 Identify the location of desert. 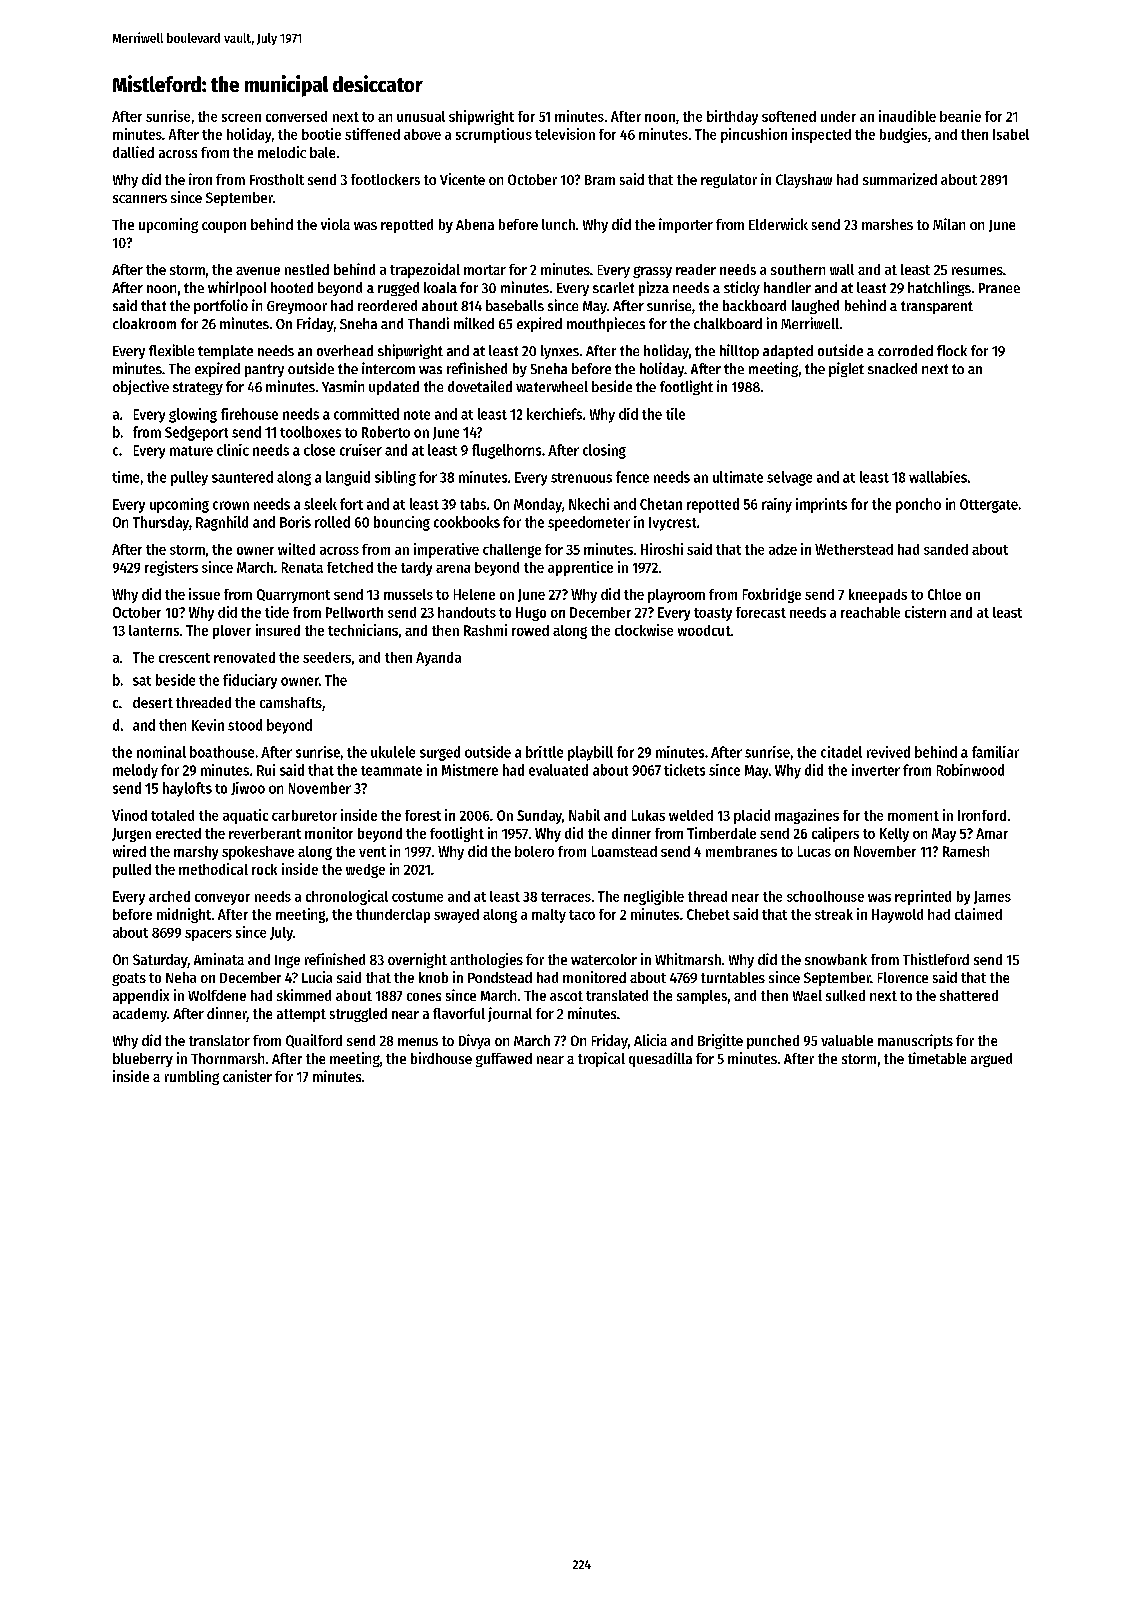
(153, 702).
